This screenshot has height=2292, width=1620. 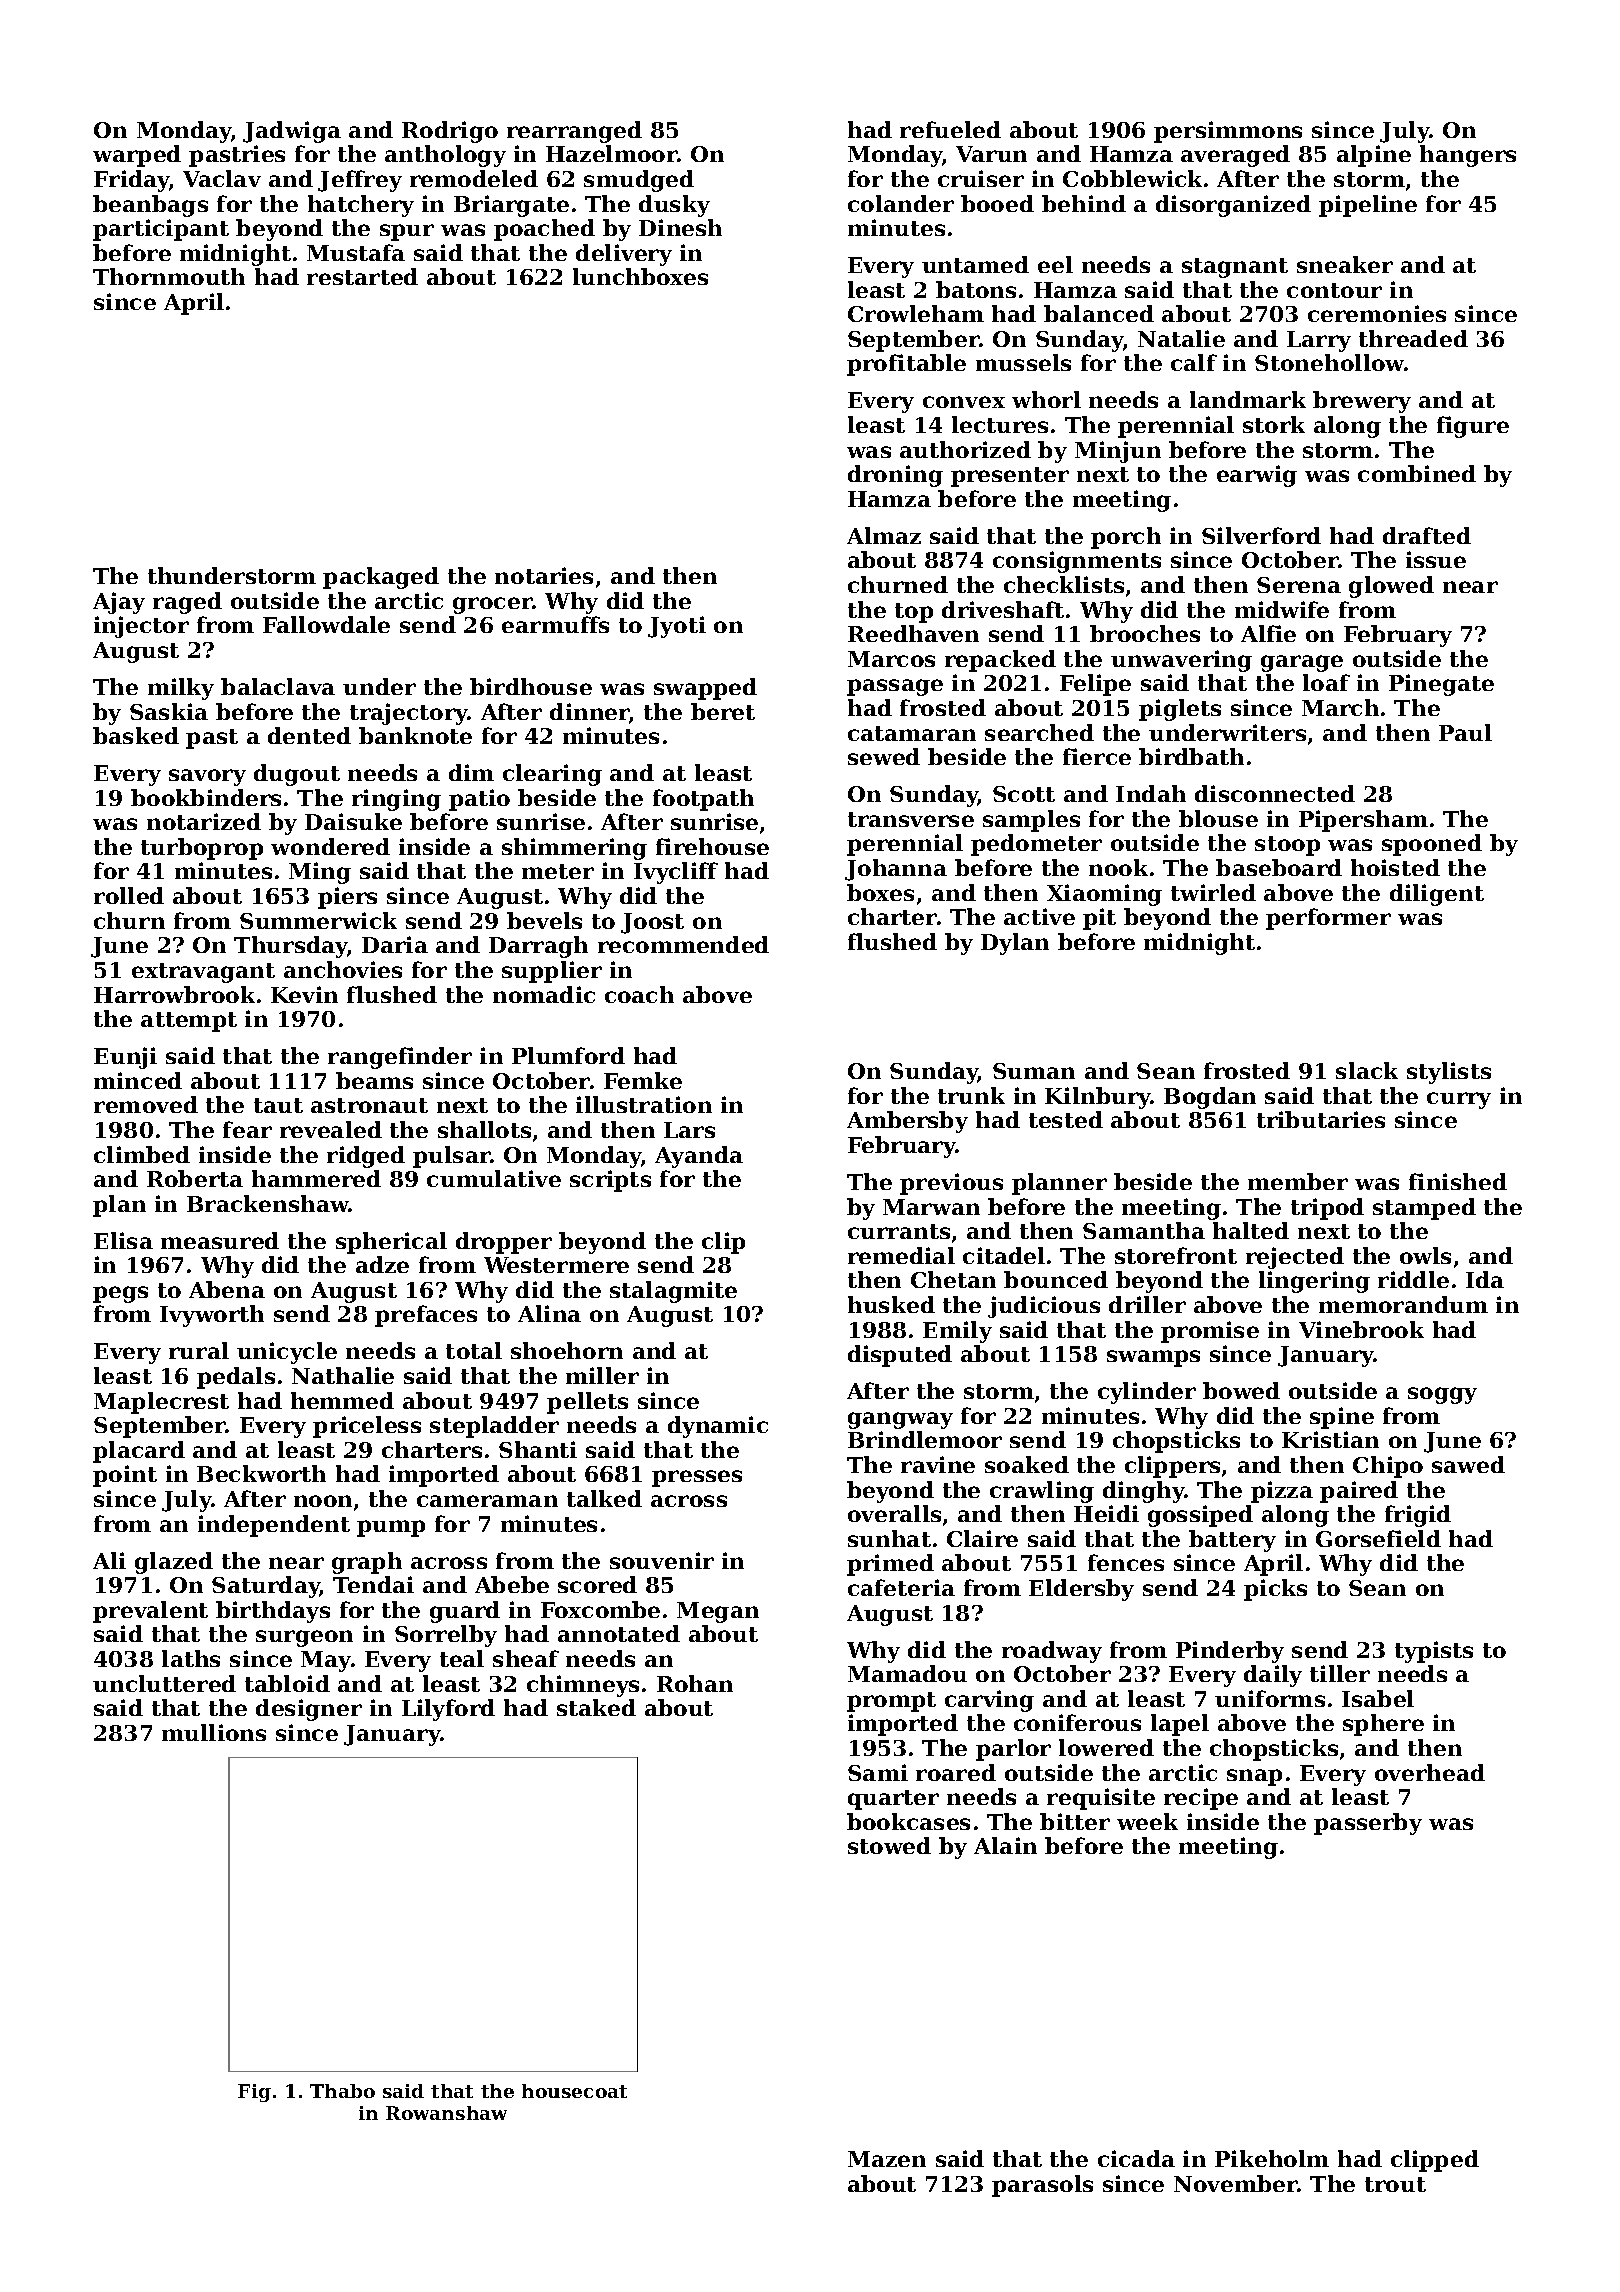 What do you see at coordinates (362, 276) in the screenshot?
I see `restarted` at bounding box center [362, 276].
